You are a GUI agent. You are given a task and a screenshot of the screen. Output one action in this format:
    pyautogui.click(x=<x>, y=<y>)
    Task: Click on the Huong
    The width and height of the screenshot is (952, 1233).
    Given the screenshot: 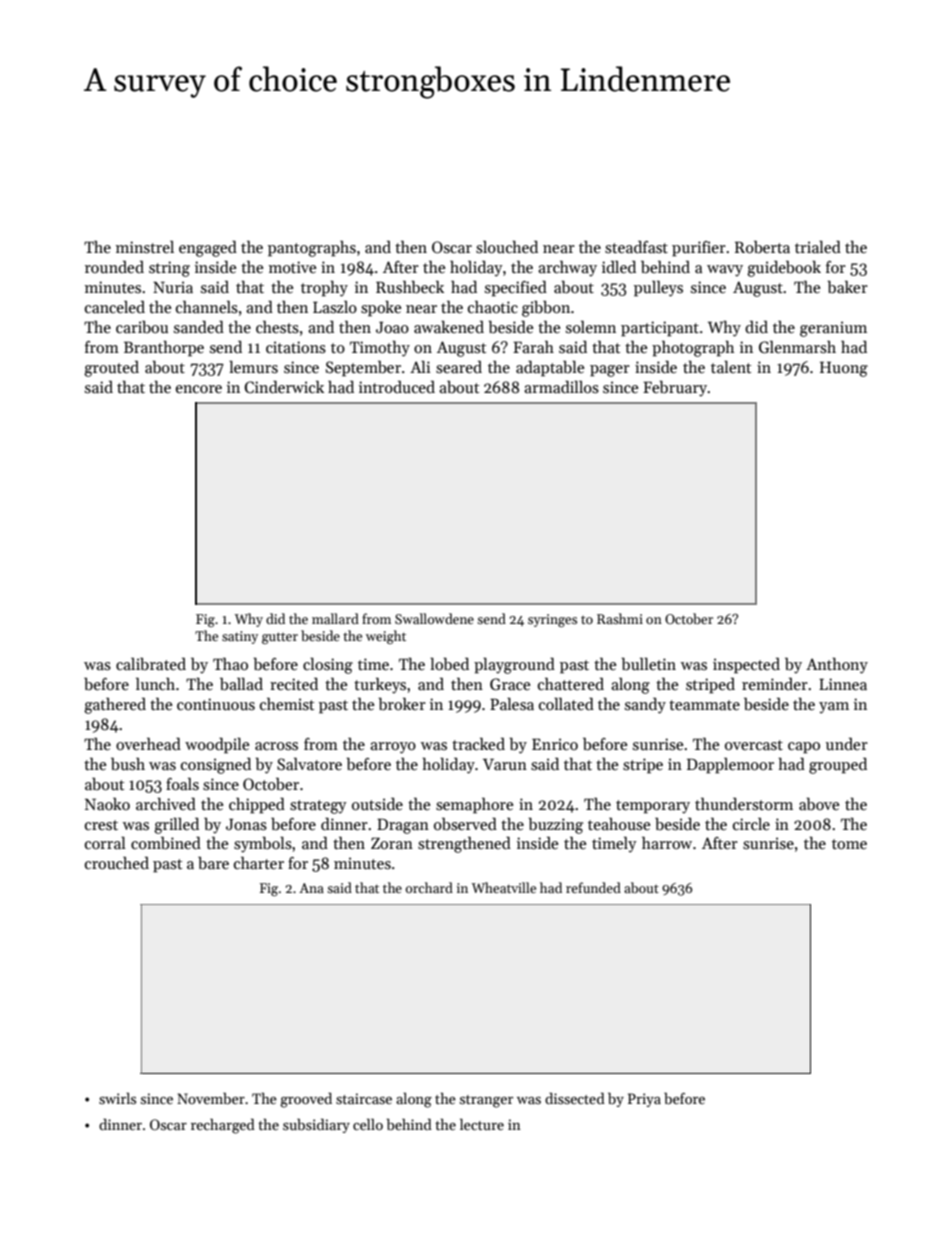 What is the action you would take?
    pyautogui.click(x=844, y=369)
